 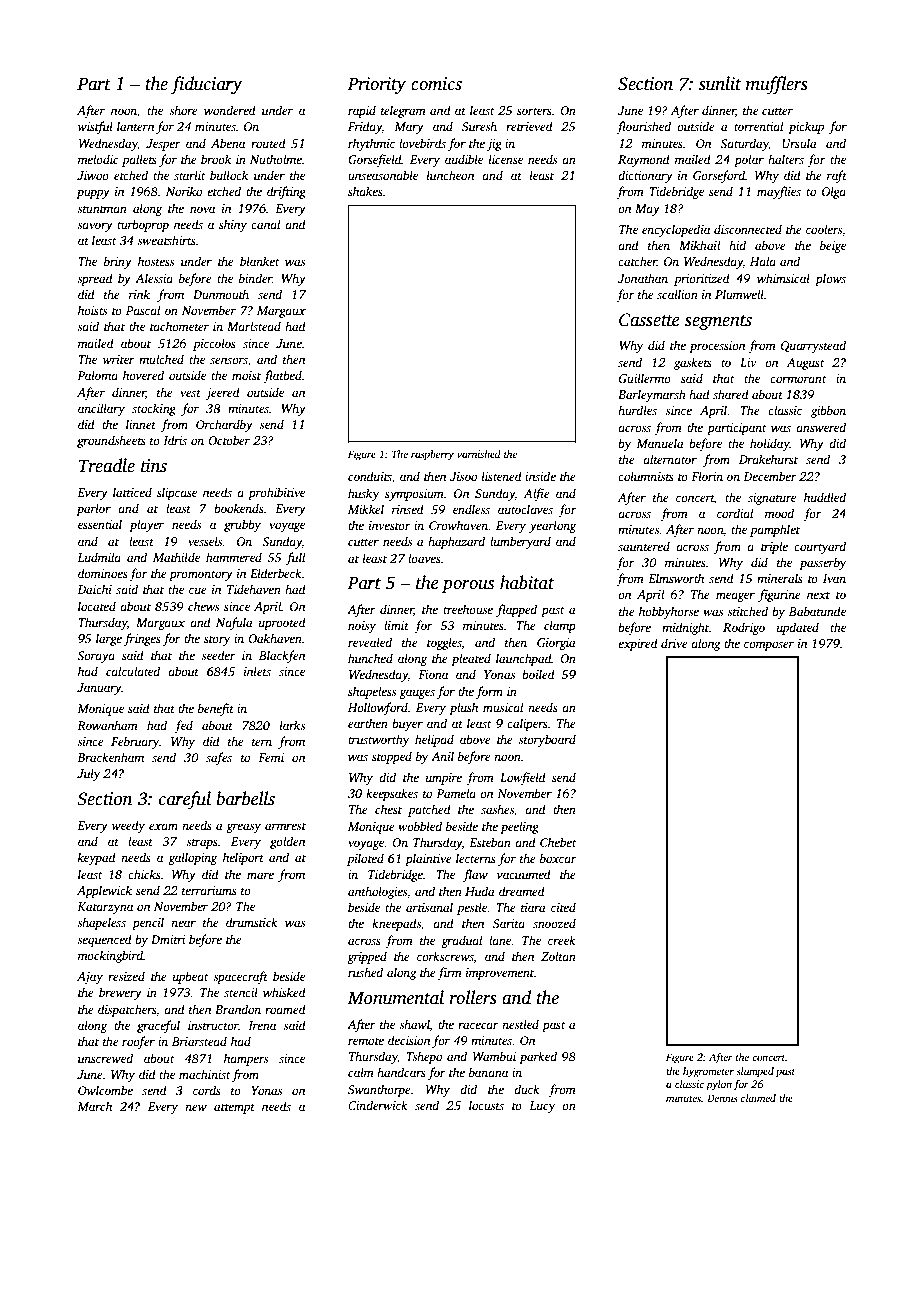 I want to click on attempt, so click(x=234, y=1108).
